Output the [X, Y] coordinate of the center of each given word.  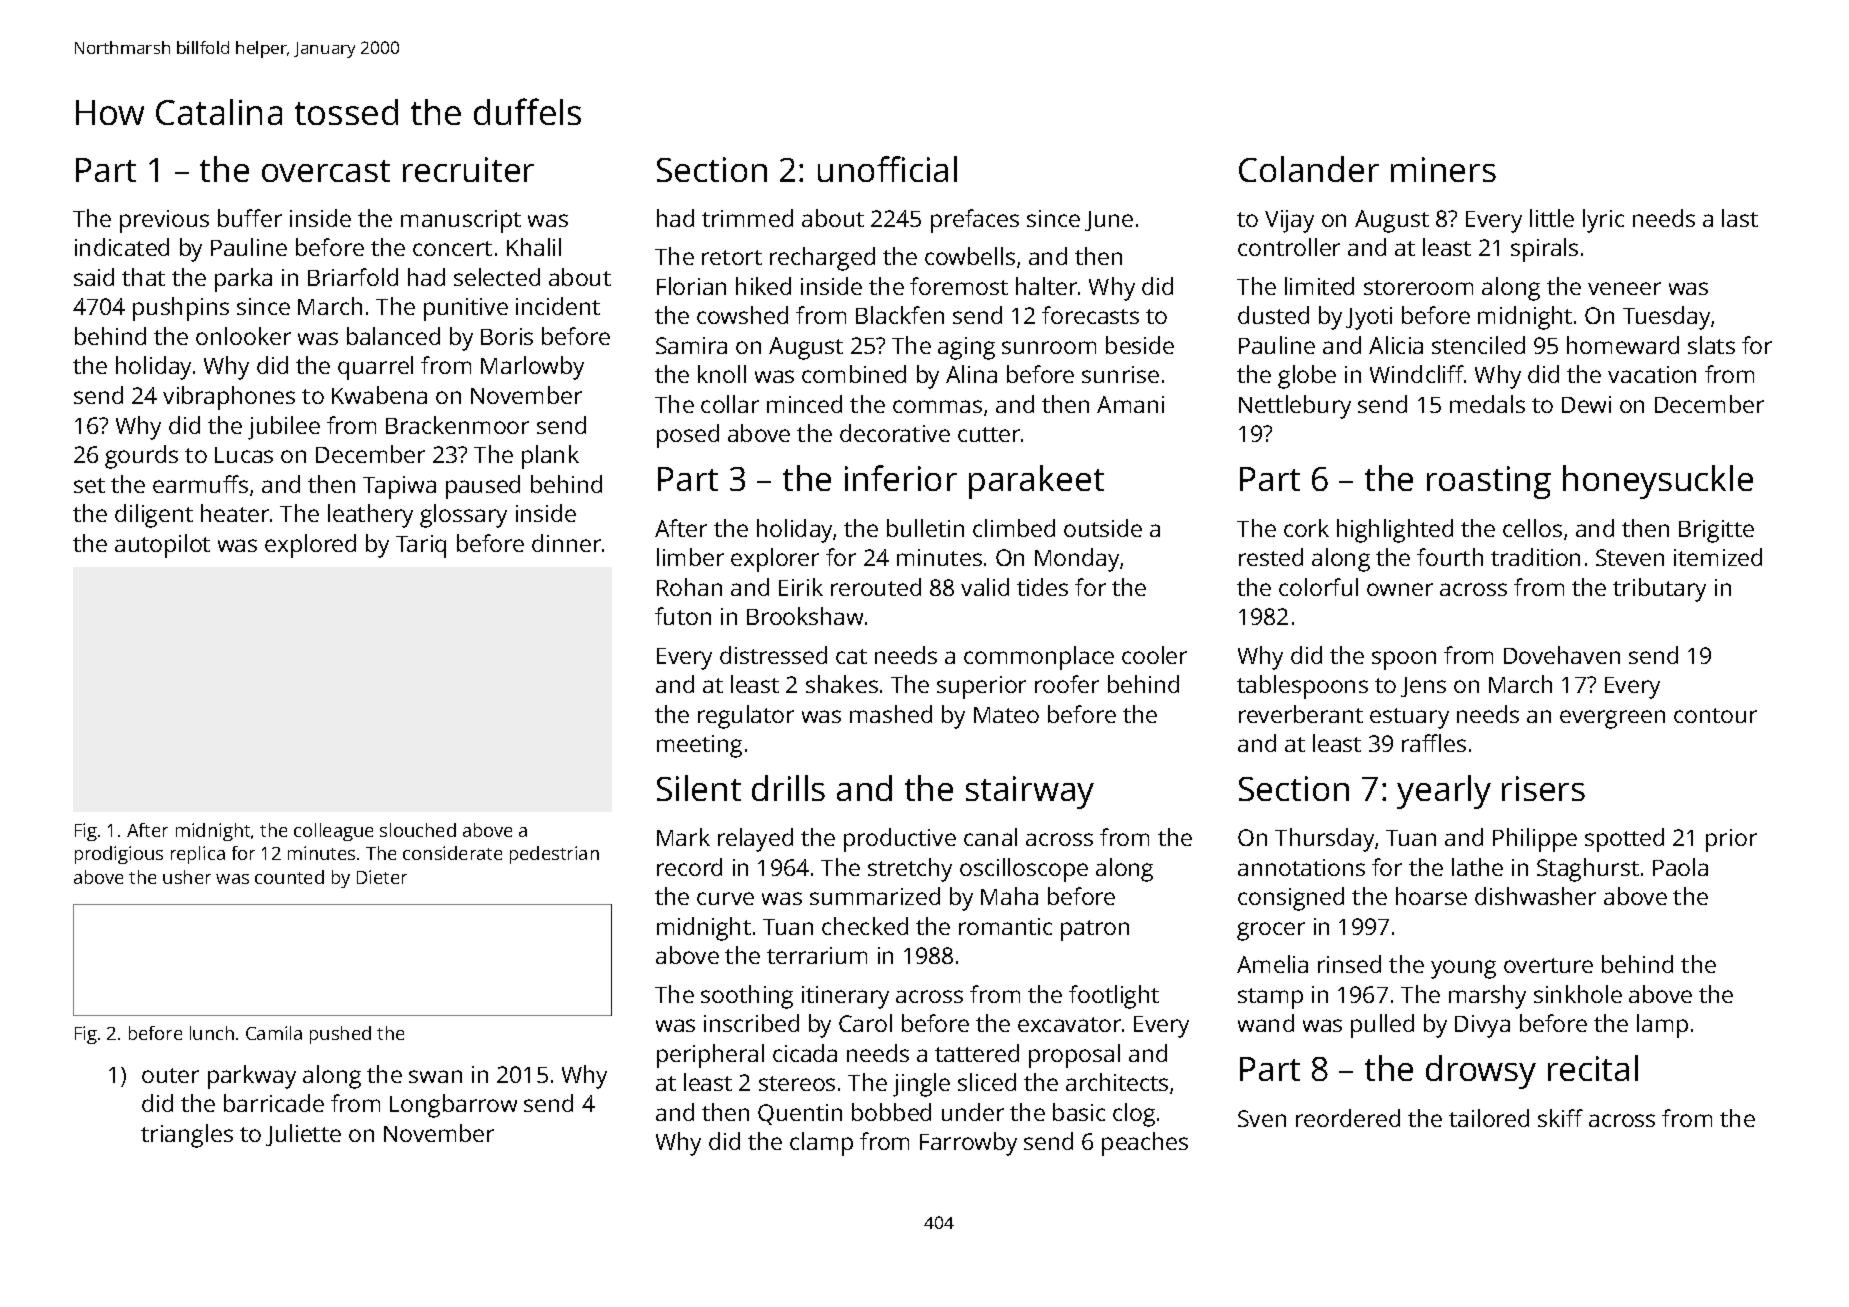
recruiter [468, 169]
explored [310, 546]
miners [1443, 169]
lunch [212, 1033]
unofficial [887, 169]
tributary [1659, 590]
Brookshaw [805, 616]
